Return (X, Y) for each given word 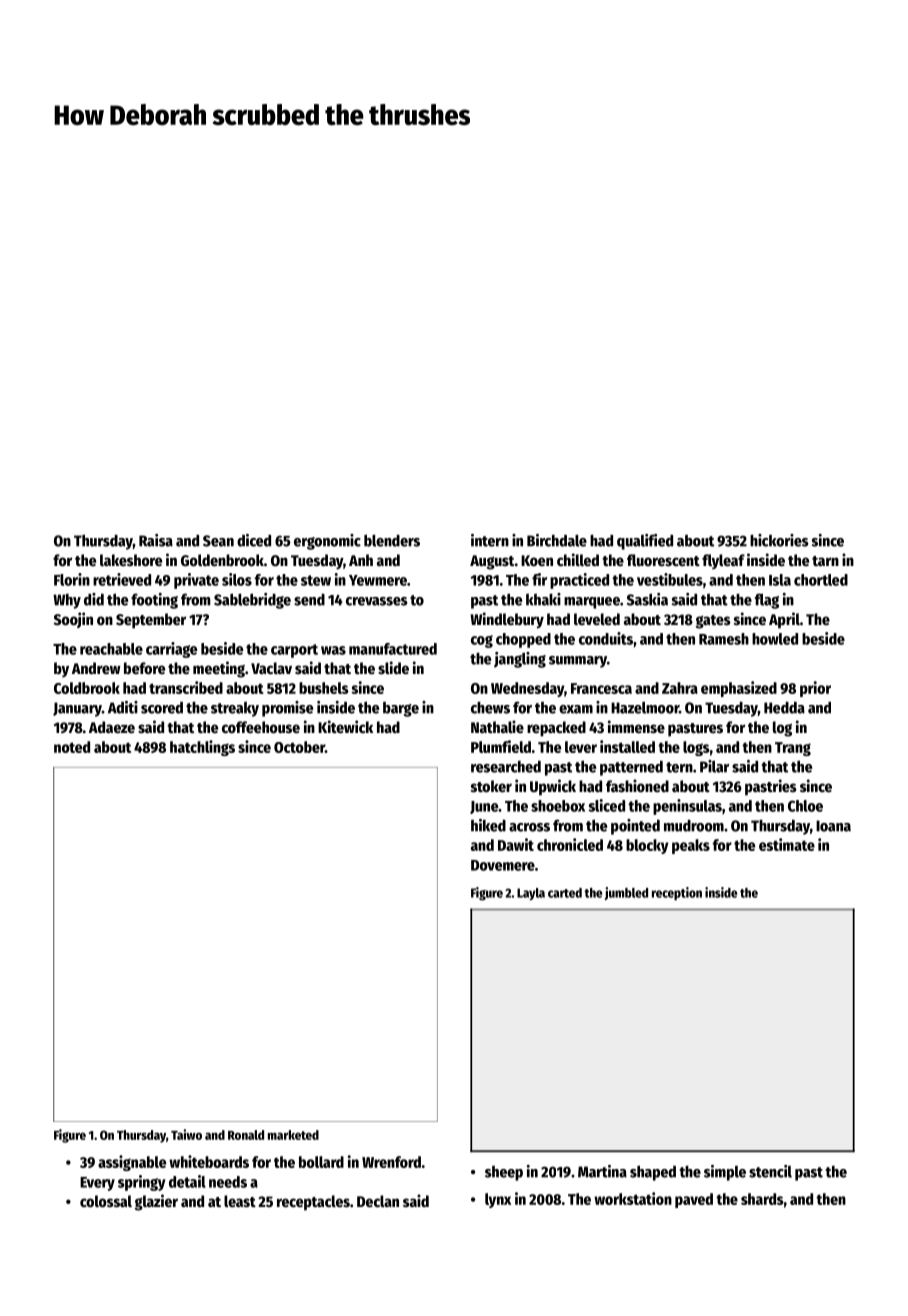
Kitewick (345, 727)
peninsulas (687, 807)
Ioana (833, 826)
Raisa (156, 540)
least (240, 1201)
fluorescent (663, 560)
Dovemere (503, 865)
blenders (392, 540)
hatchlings (202, 748)
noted (72, 747)
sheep (504, 1173)
